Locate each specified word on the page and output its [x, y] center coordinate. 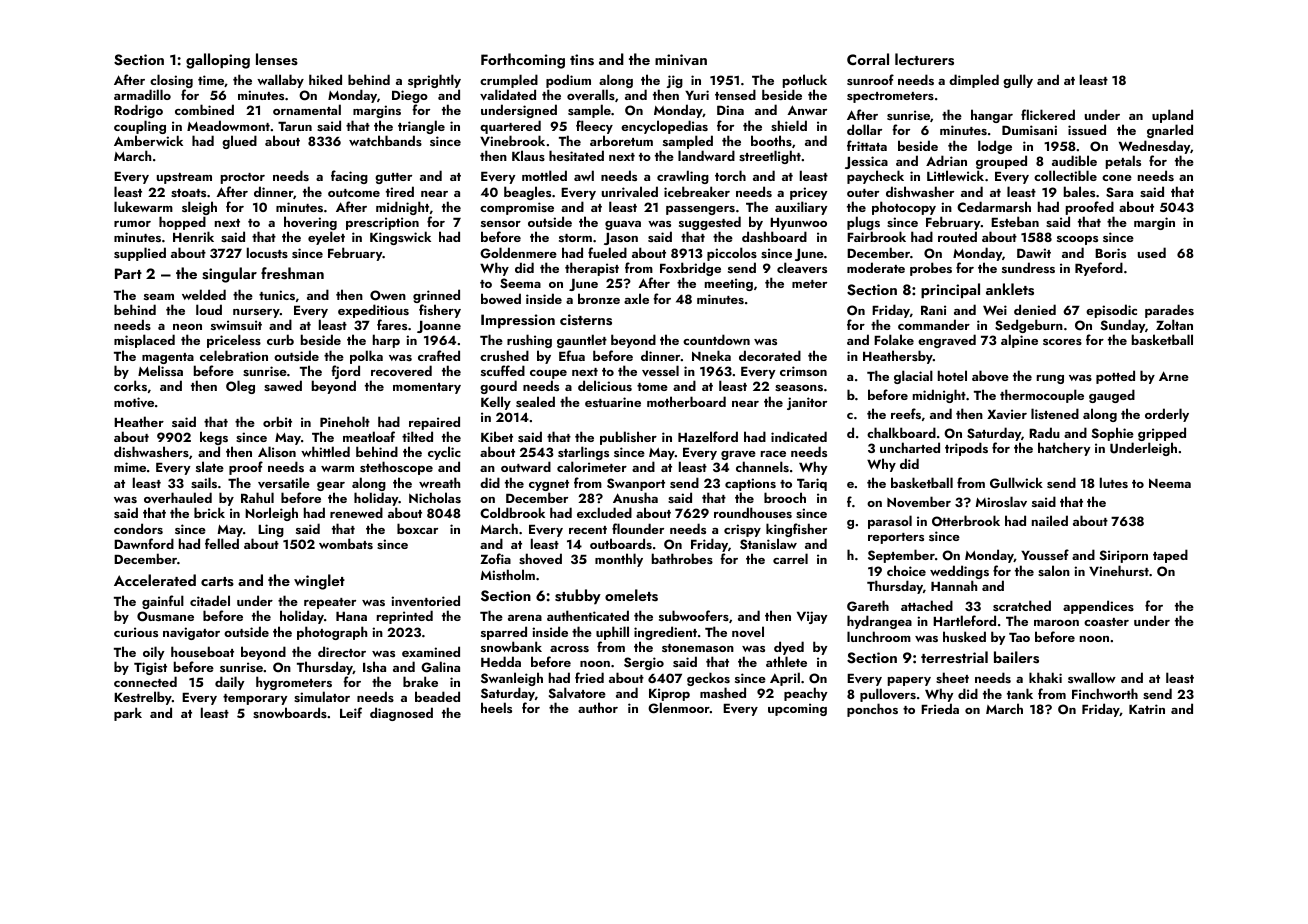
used [1152, 252]
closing [171, 81]
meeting [729, 284]
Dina [730, 110]
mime [130, 467]
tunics [277, 295]
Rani [933, 310]
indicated [799, 436]
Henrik [193, 237]
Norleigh [271, 514]
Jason [621, 239]
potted [1115, 377]
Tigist [150, 668]
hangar [992, 116]
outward [526, 466]
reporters [896, 538]
